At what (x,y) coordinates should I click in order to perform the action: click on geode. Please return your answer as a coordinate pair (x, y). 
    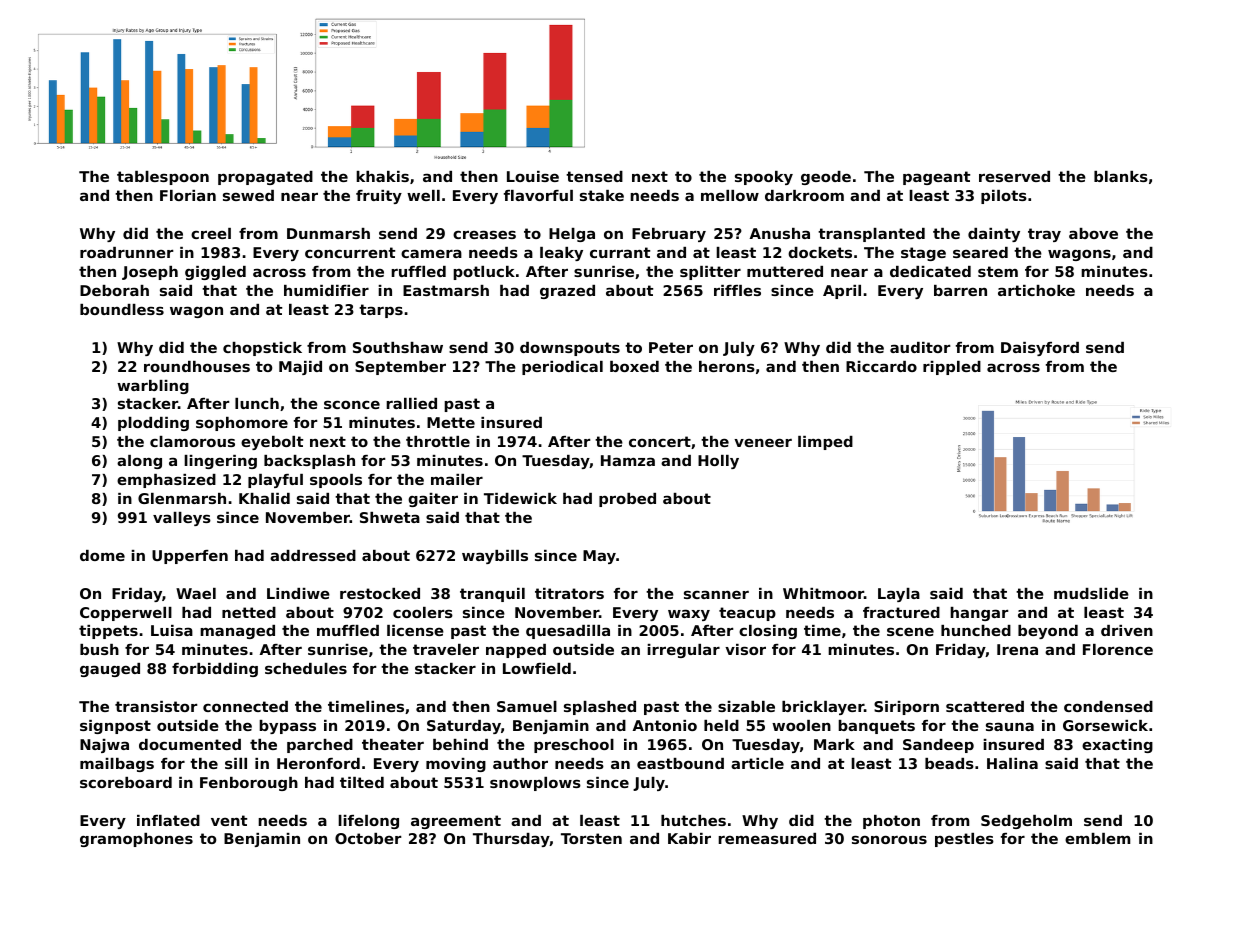
    Looking at the image, I should click on (826, 178).
